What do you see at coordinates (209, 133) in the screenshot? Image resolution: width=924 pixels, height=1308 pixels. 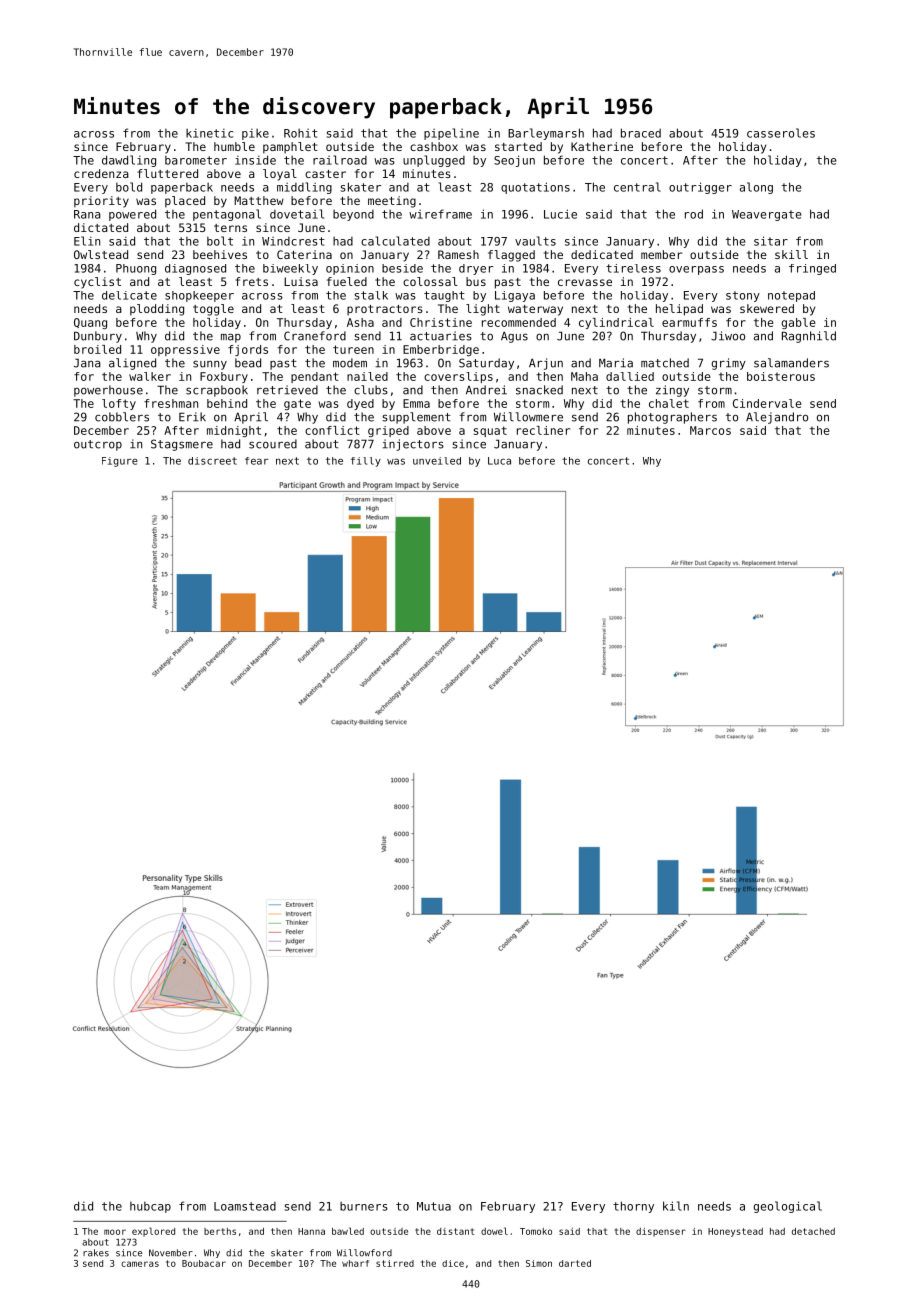 I see `kinetic` at bounding box center [209, 133].
